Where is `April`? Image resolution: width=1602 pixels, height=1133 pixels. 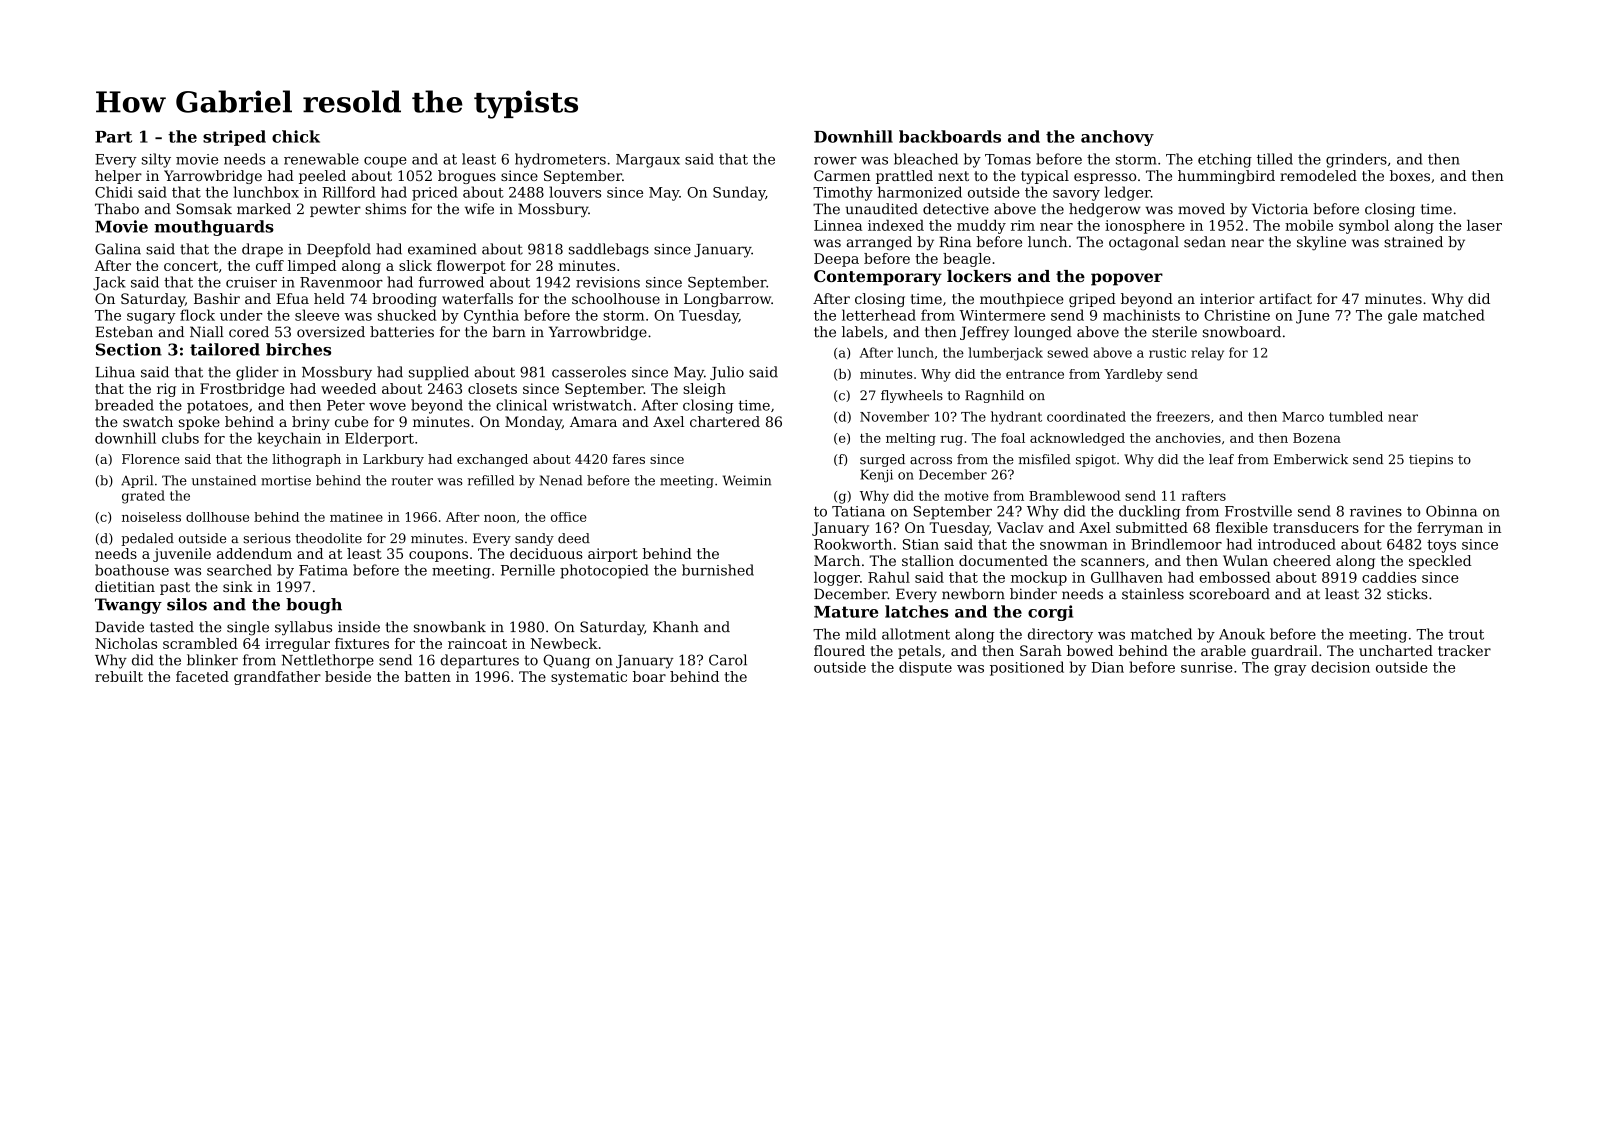
April is located at coordinates (137, 481).
